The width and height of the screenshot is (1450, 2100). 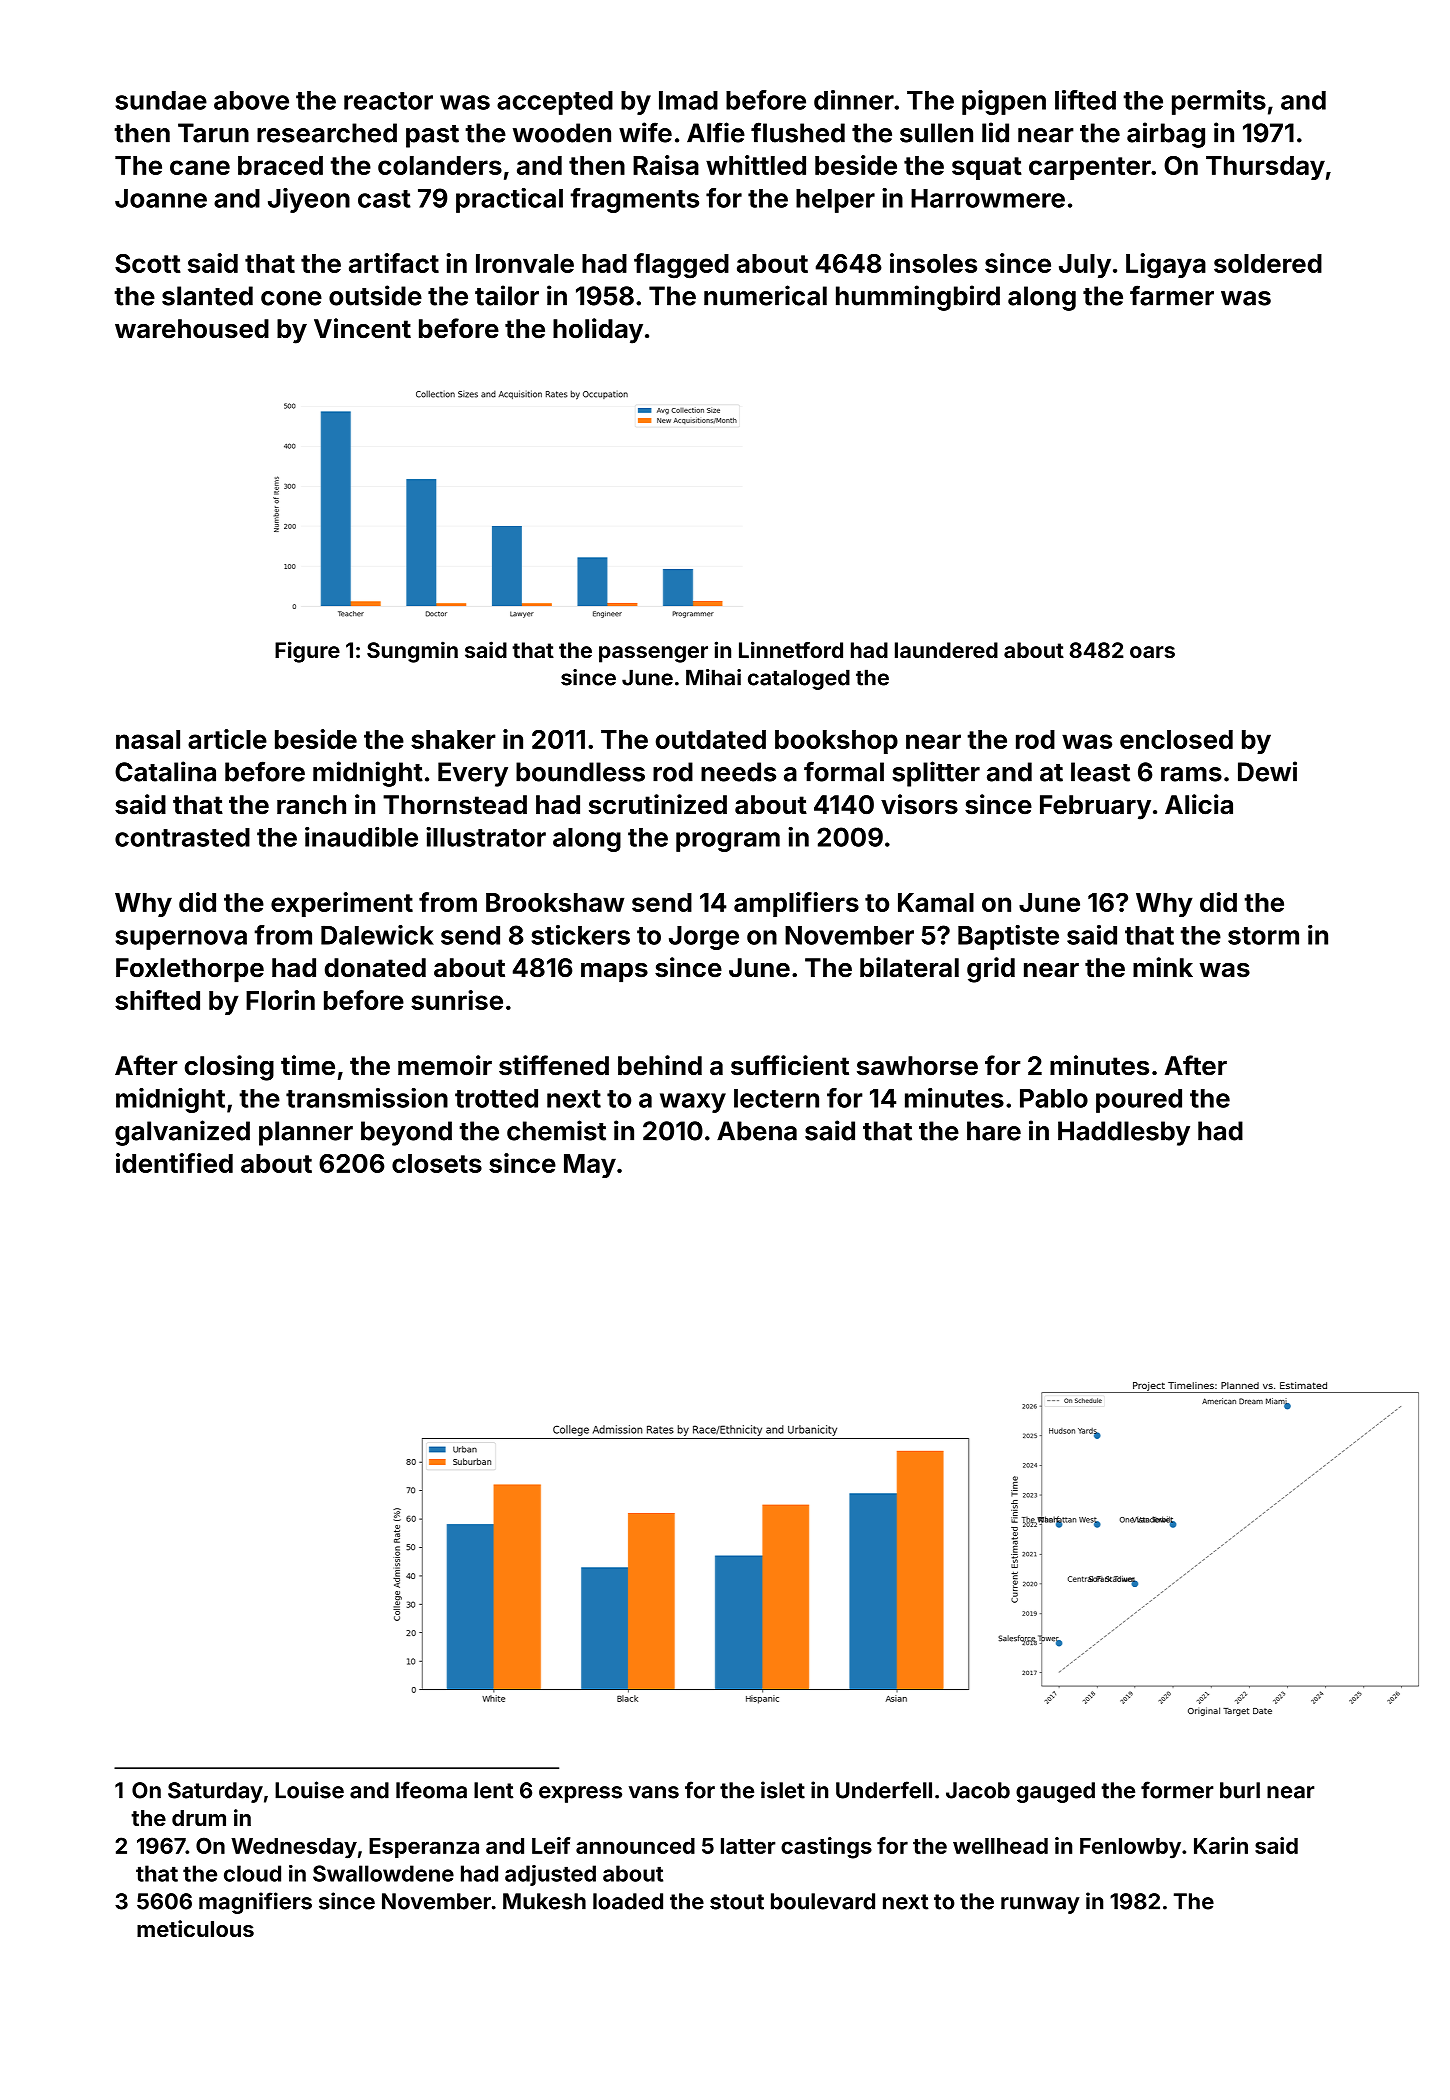 I want to click on drum, so click(x=199, y=1818).
